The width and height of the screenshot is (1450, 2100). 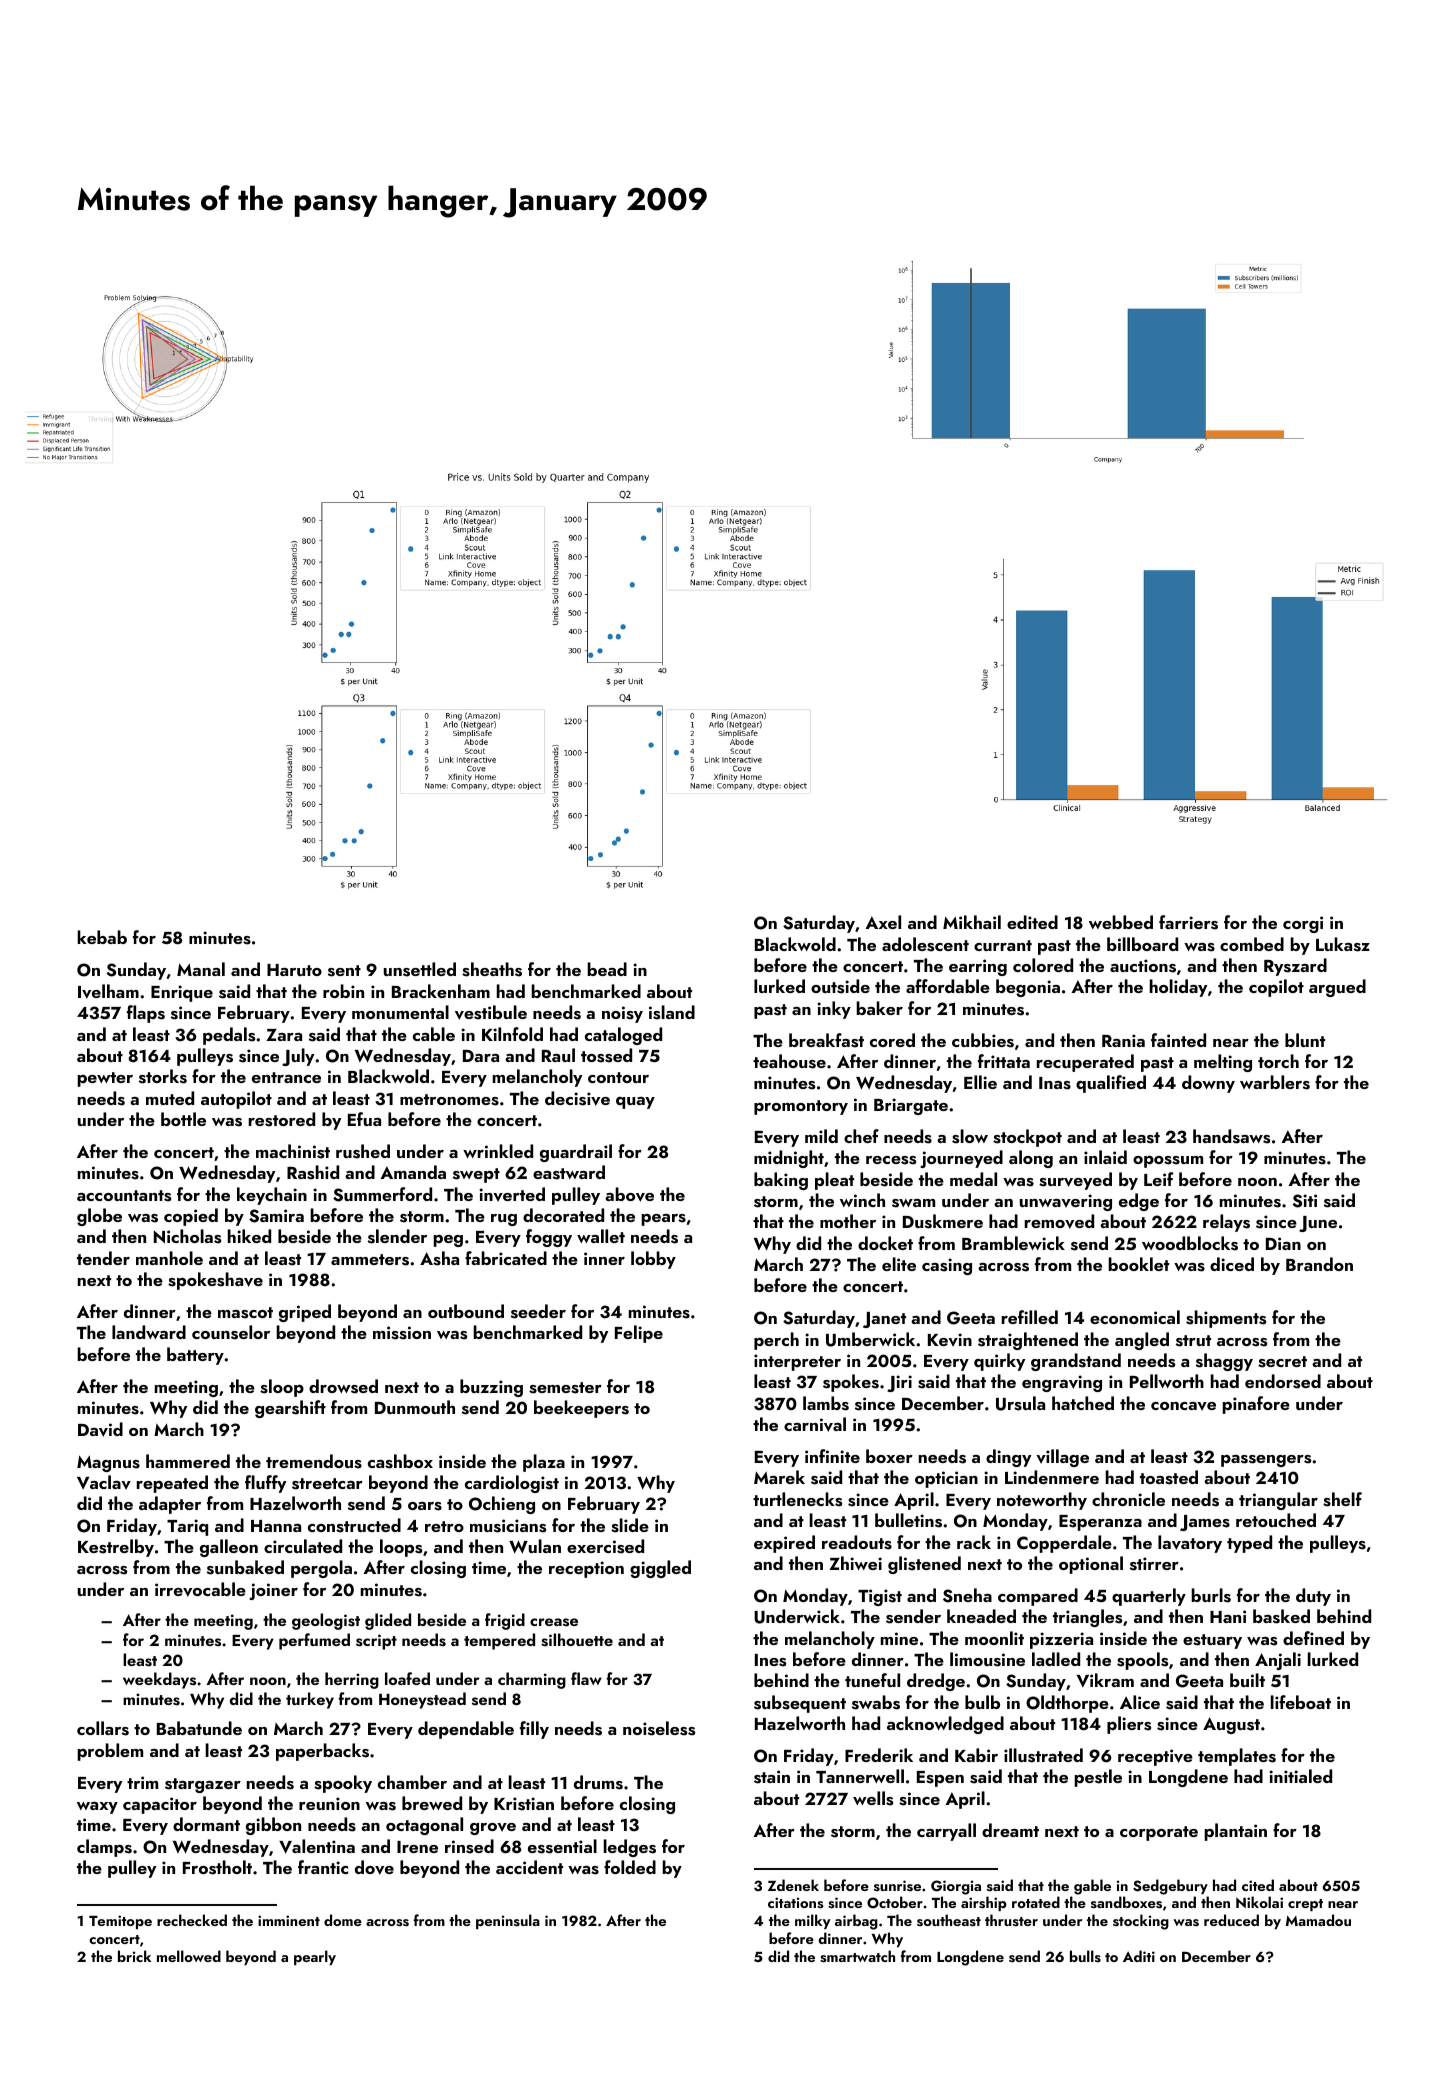 I want to click on gibbon, so click(x=273, y=1826).
